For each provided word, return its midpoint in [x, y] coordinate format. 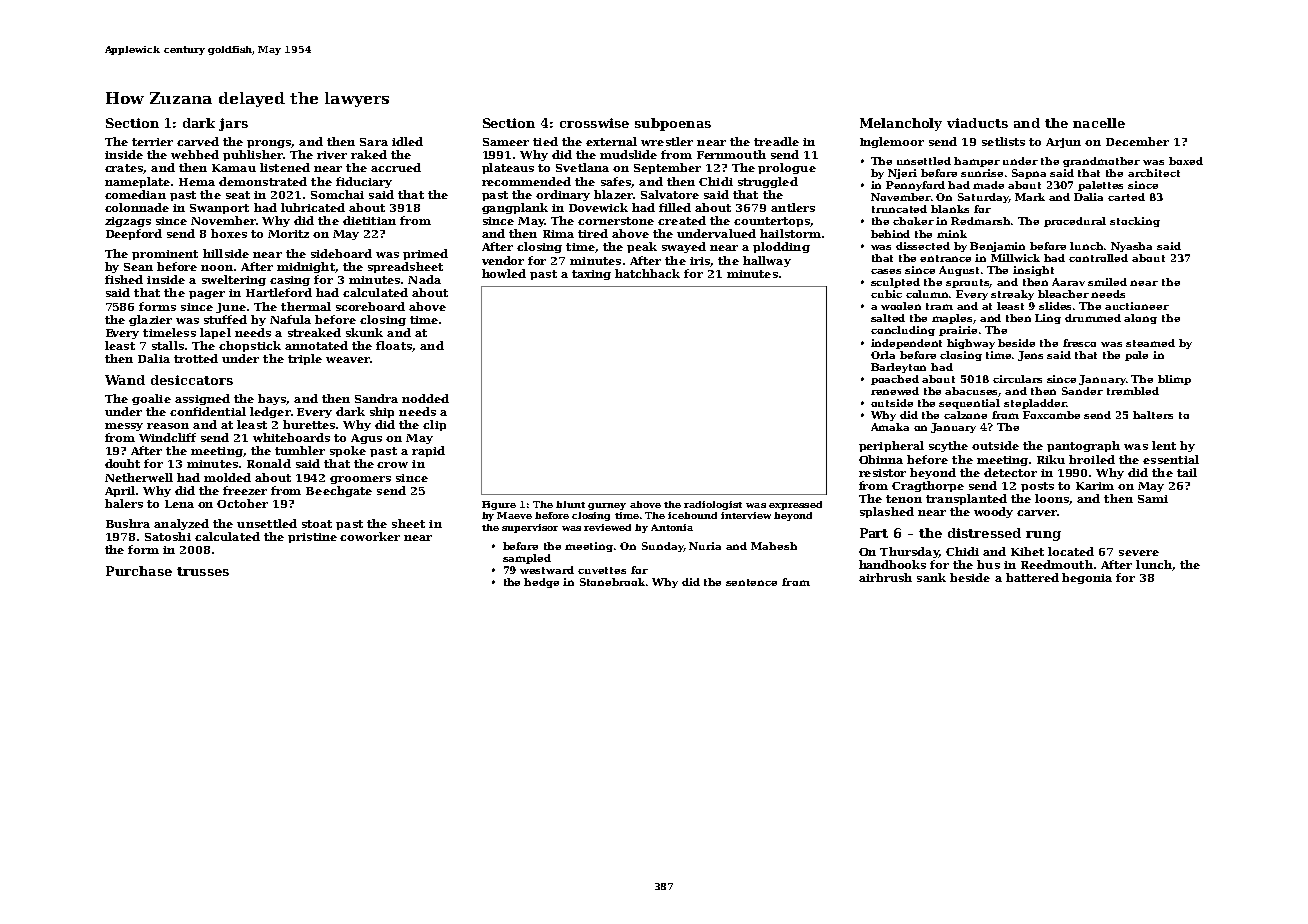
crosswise [594, 123]
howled [504, 273]
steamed [1150, 343]
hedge [541, 583]
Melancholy [901, 124]
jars [233, 124]
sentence [751, 582]
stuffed [225, 319]
